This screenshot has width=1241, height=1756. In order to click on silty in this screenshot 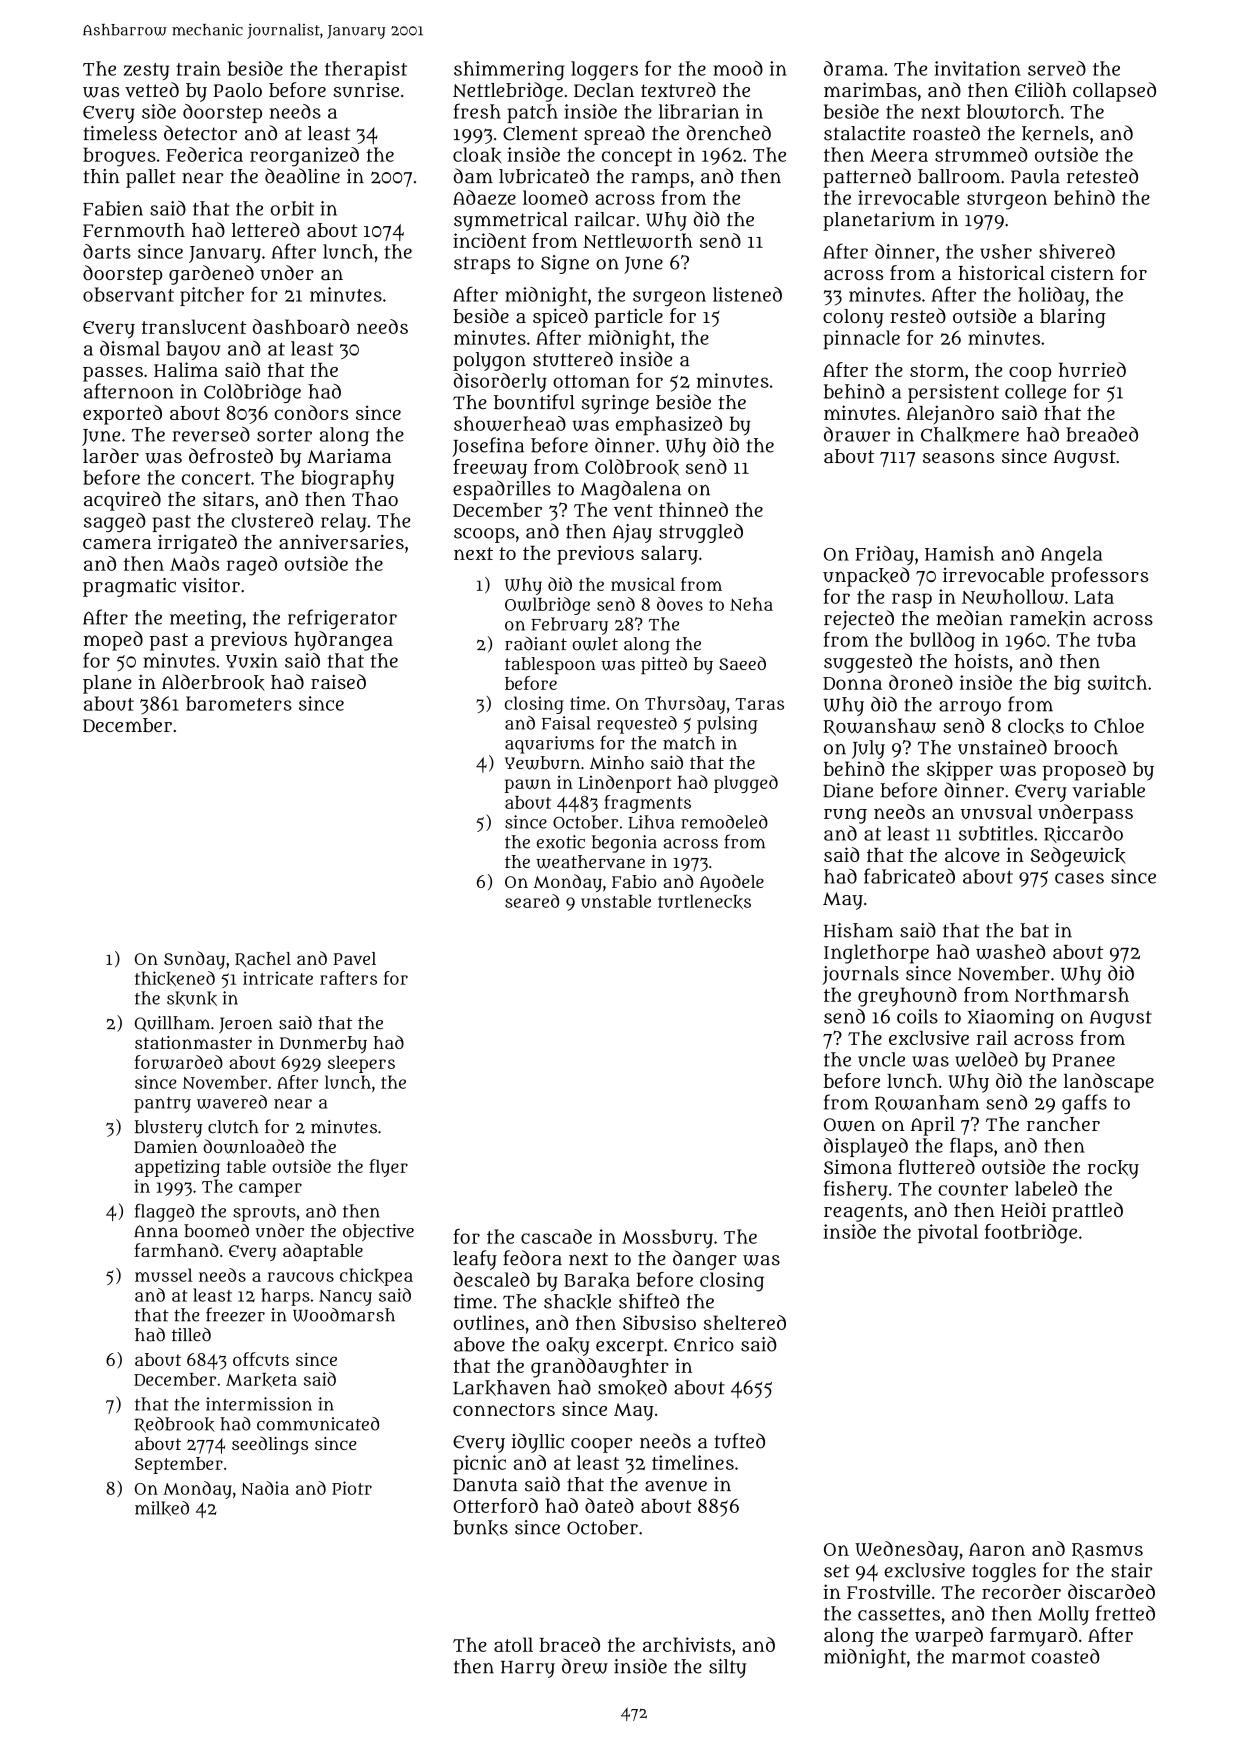, I will do `click(727, 1668)`.
